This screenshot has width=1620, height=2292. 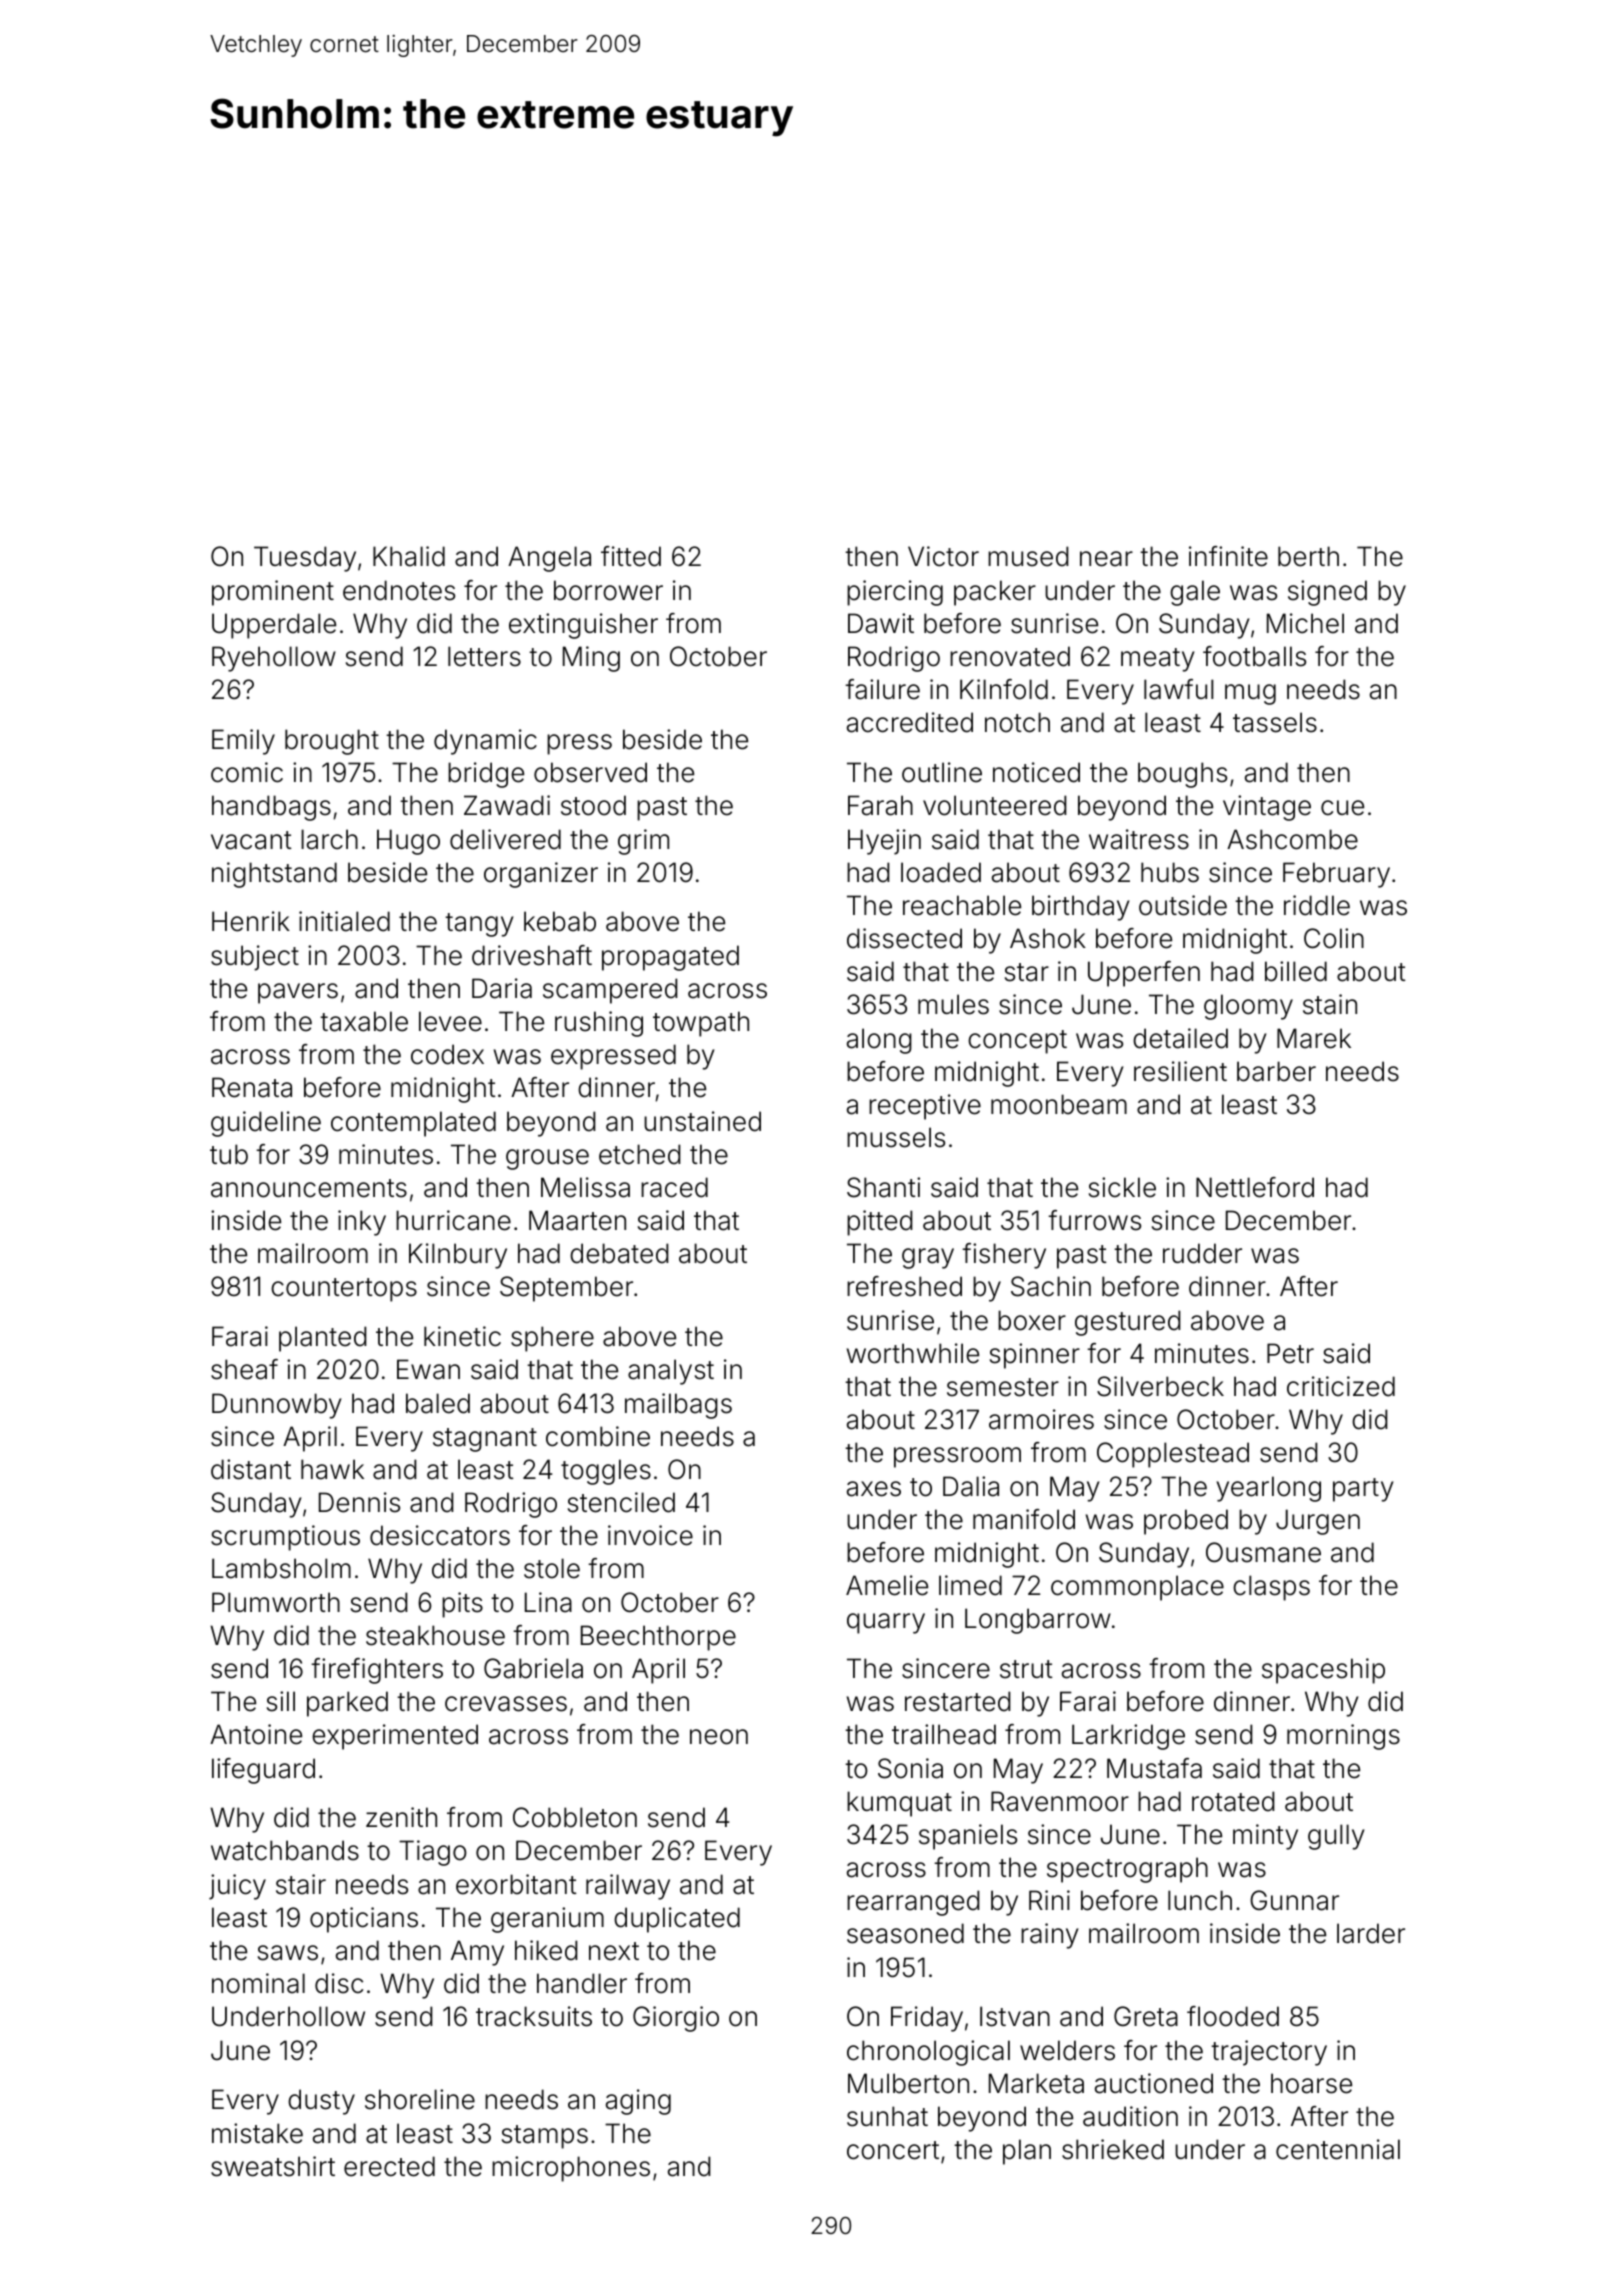 What do you see at coordinates (650, 1535) in the screenshot?
I see `invoice` at bounding box center [650, 1535].
